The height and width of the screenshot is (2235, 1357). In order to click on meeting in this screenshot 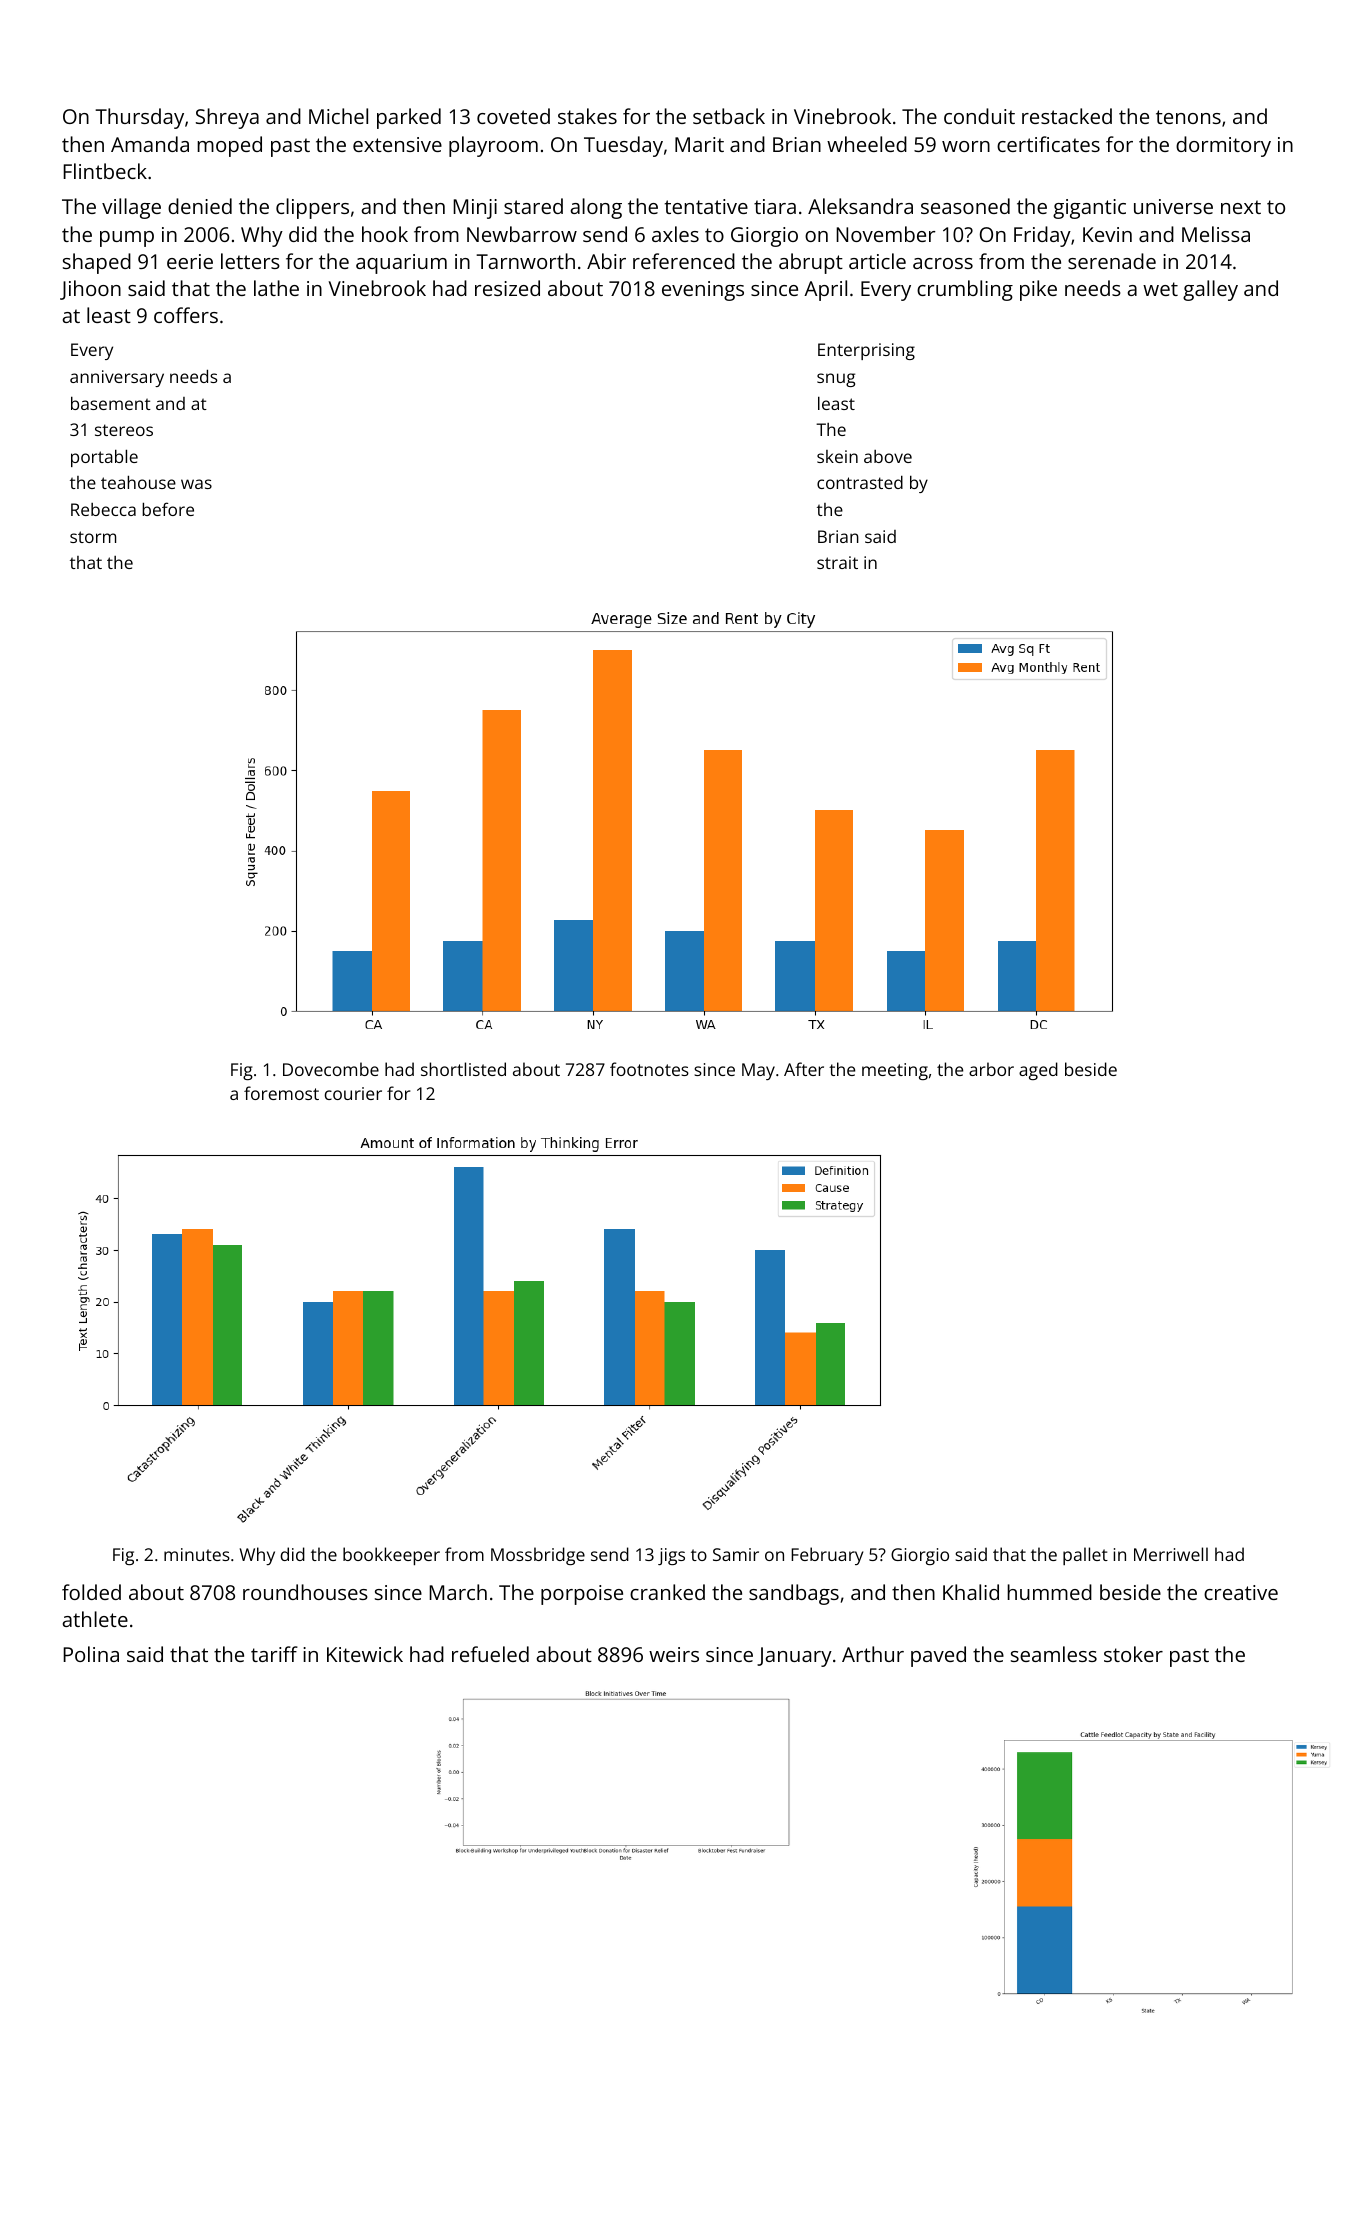, I will do `click(895, 1071)`.
